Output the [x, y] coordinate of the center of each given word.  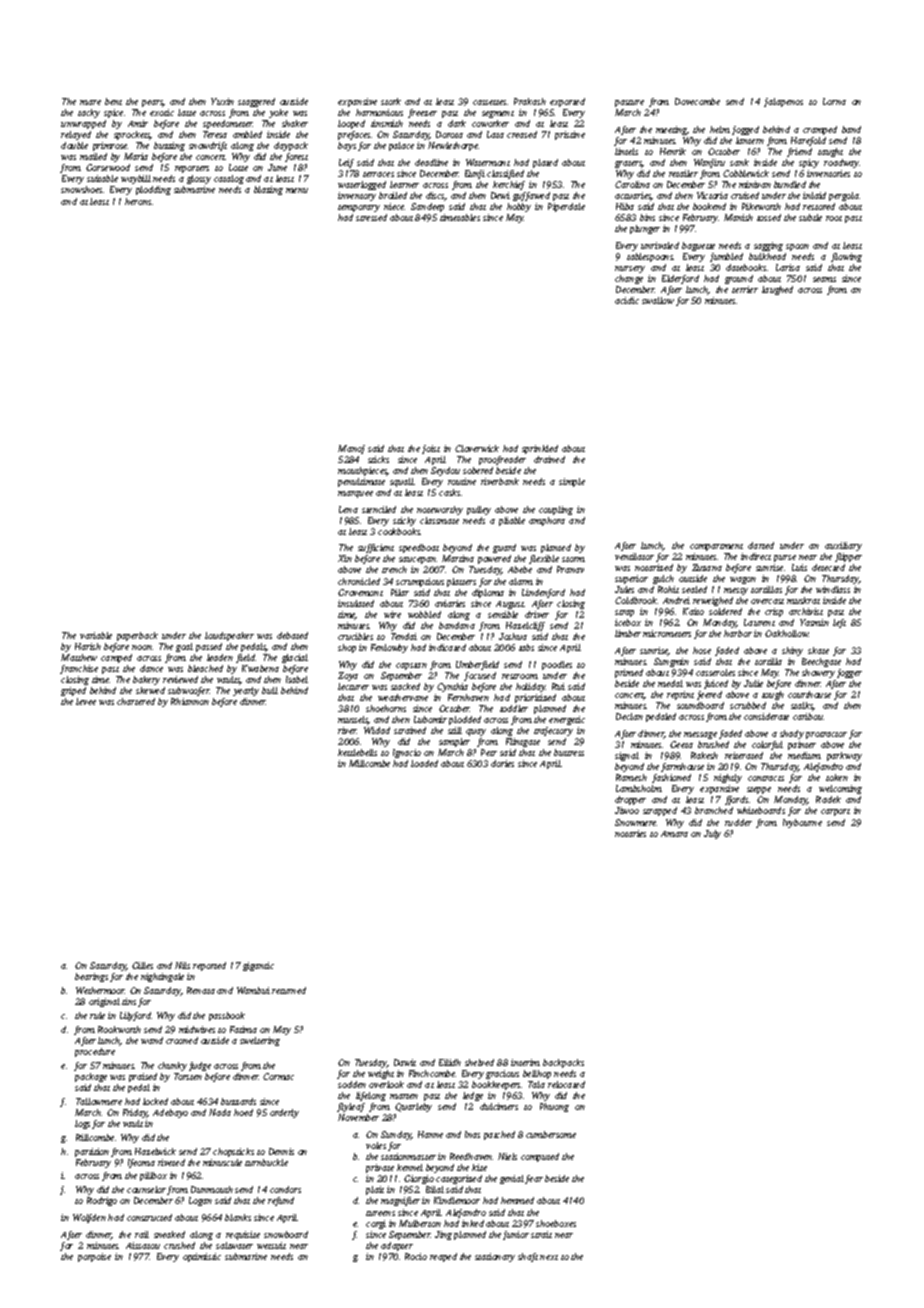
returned [289, 990]
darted [761, 545]
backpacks [563, 1063]
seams [824, 279]
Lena [348, 509]
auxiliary [843, 546]
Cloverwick [477, 448]
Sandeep [427, 207]
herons [138, 201]
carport [835, 812]
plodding [153, 190]
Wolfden [89, 1218]
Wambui [253, 990]
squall [402, 482]
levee [86, 701]
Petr [489, 752]
